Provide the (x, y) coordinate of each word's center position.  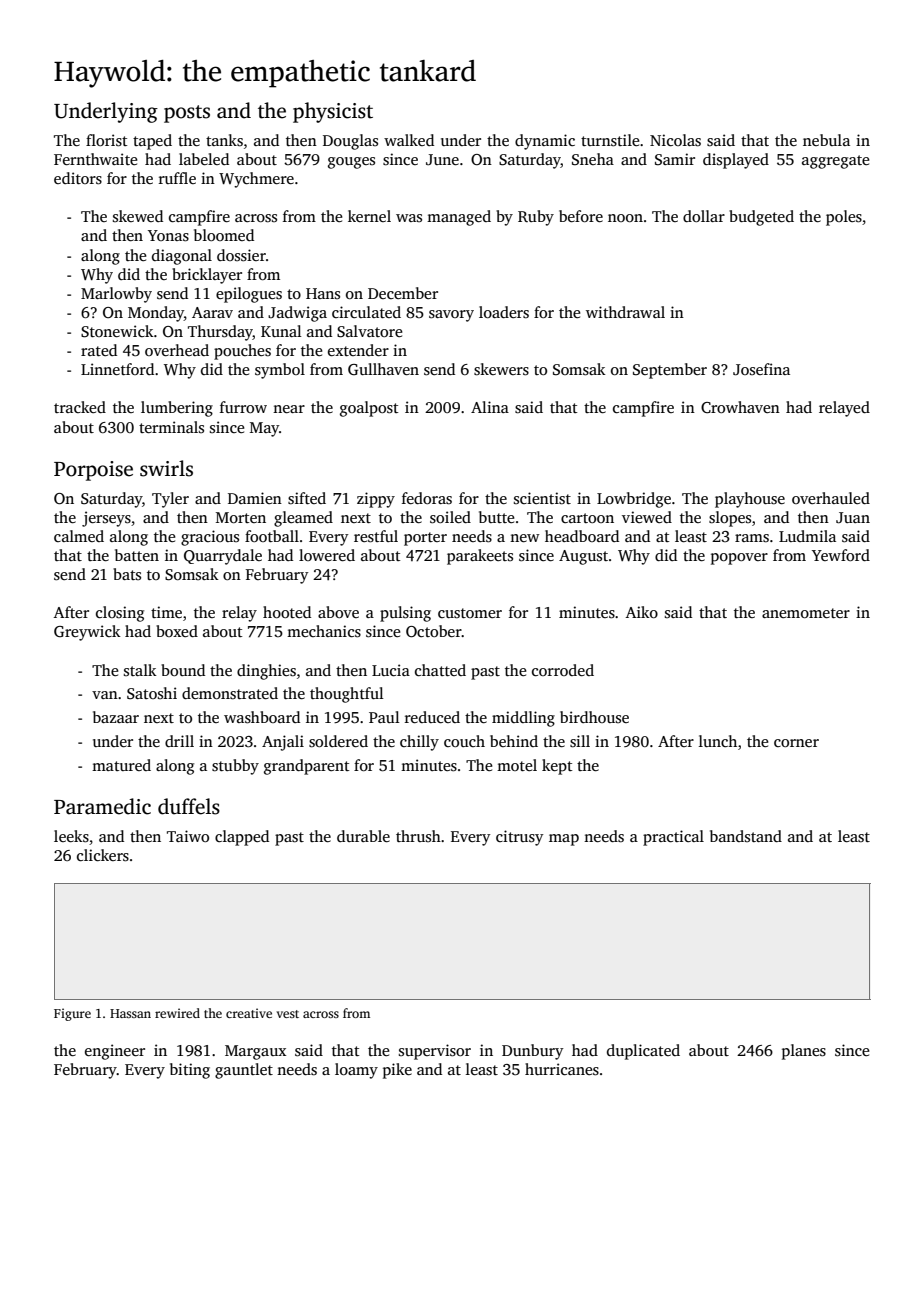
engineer (115, 1052)
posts (187, 114)
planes (804, 1052)
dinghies (266, 672)
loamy (356, 1071)
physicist (333, 112)
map (564, 840)
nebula (826, 140)
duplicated (643, 1052)
